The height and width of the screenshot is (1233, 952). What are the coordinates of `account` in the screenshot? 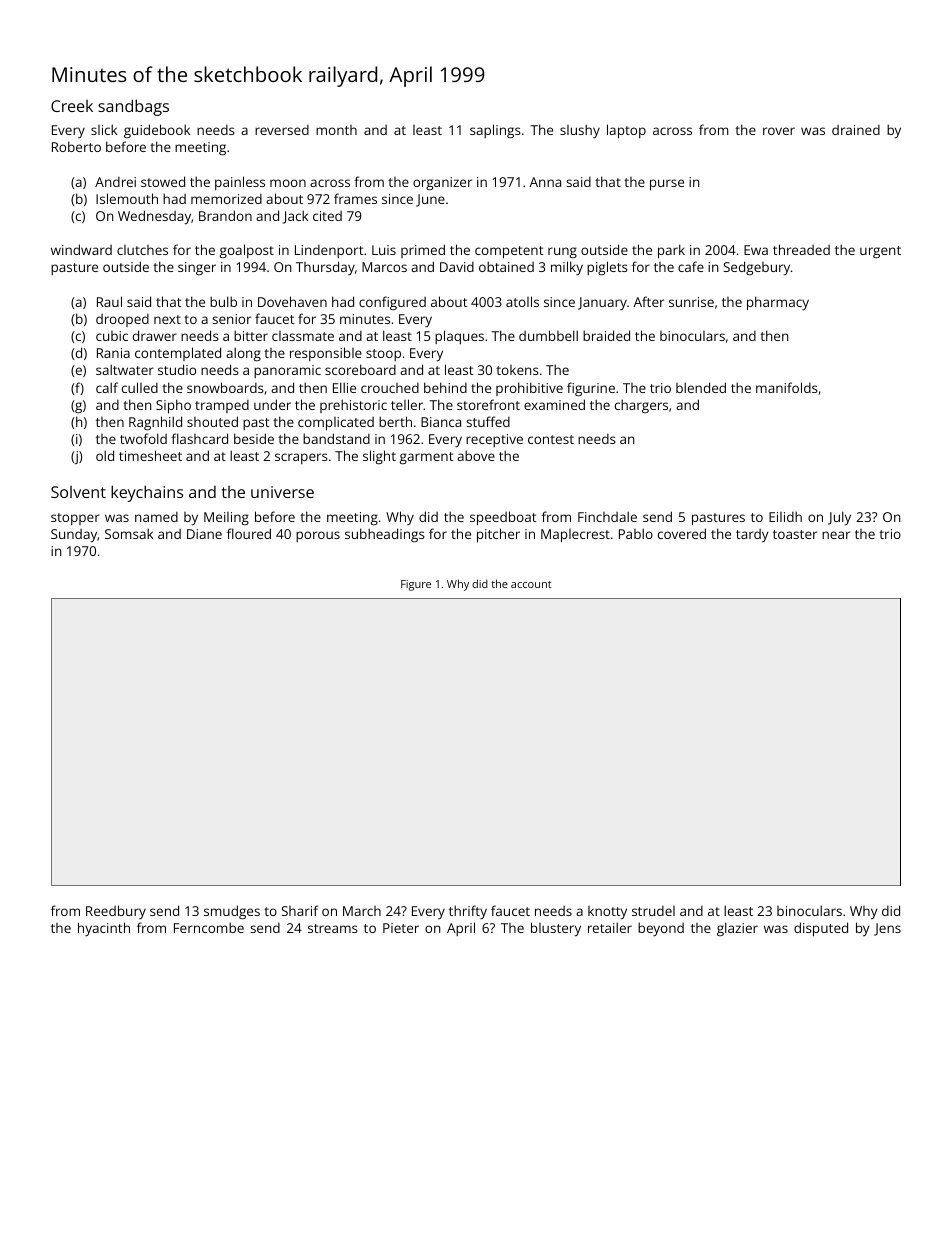 It's located at (531, 584).
